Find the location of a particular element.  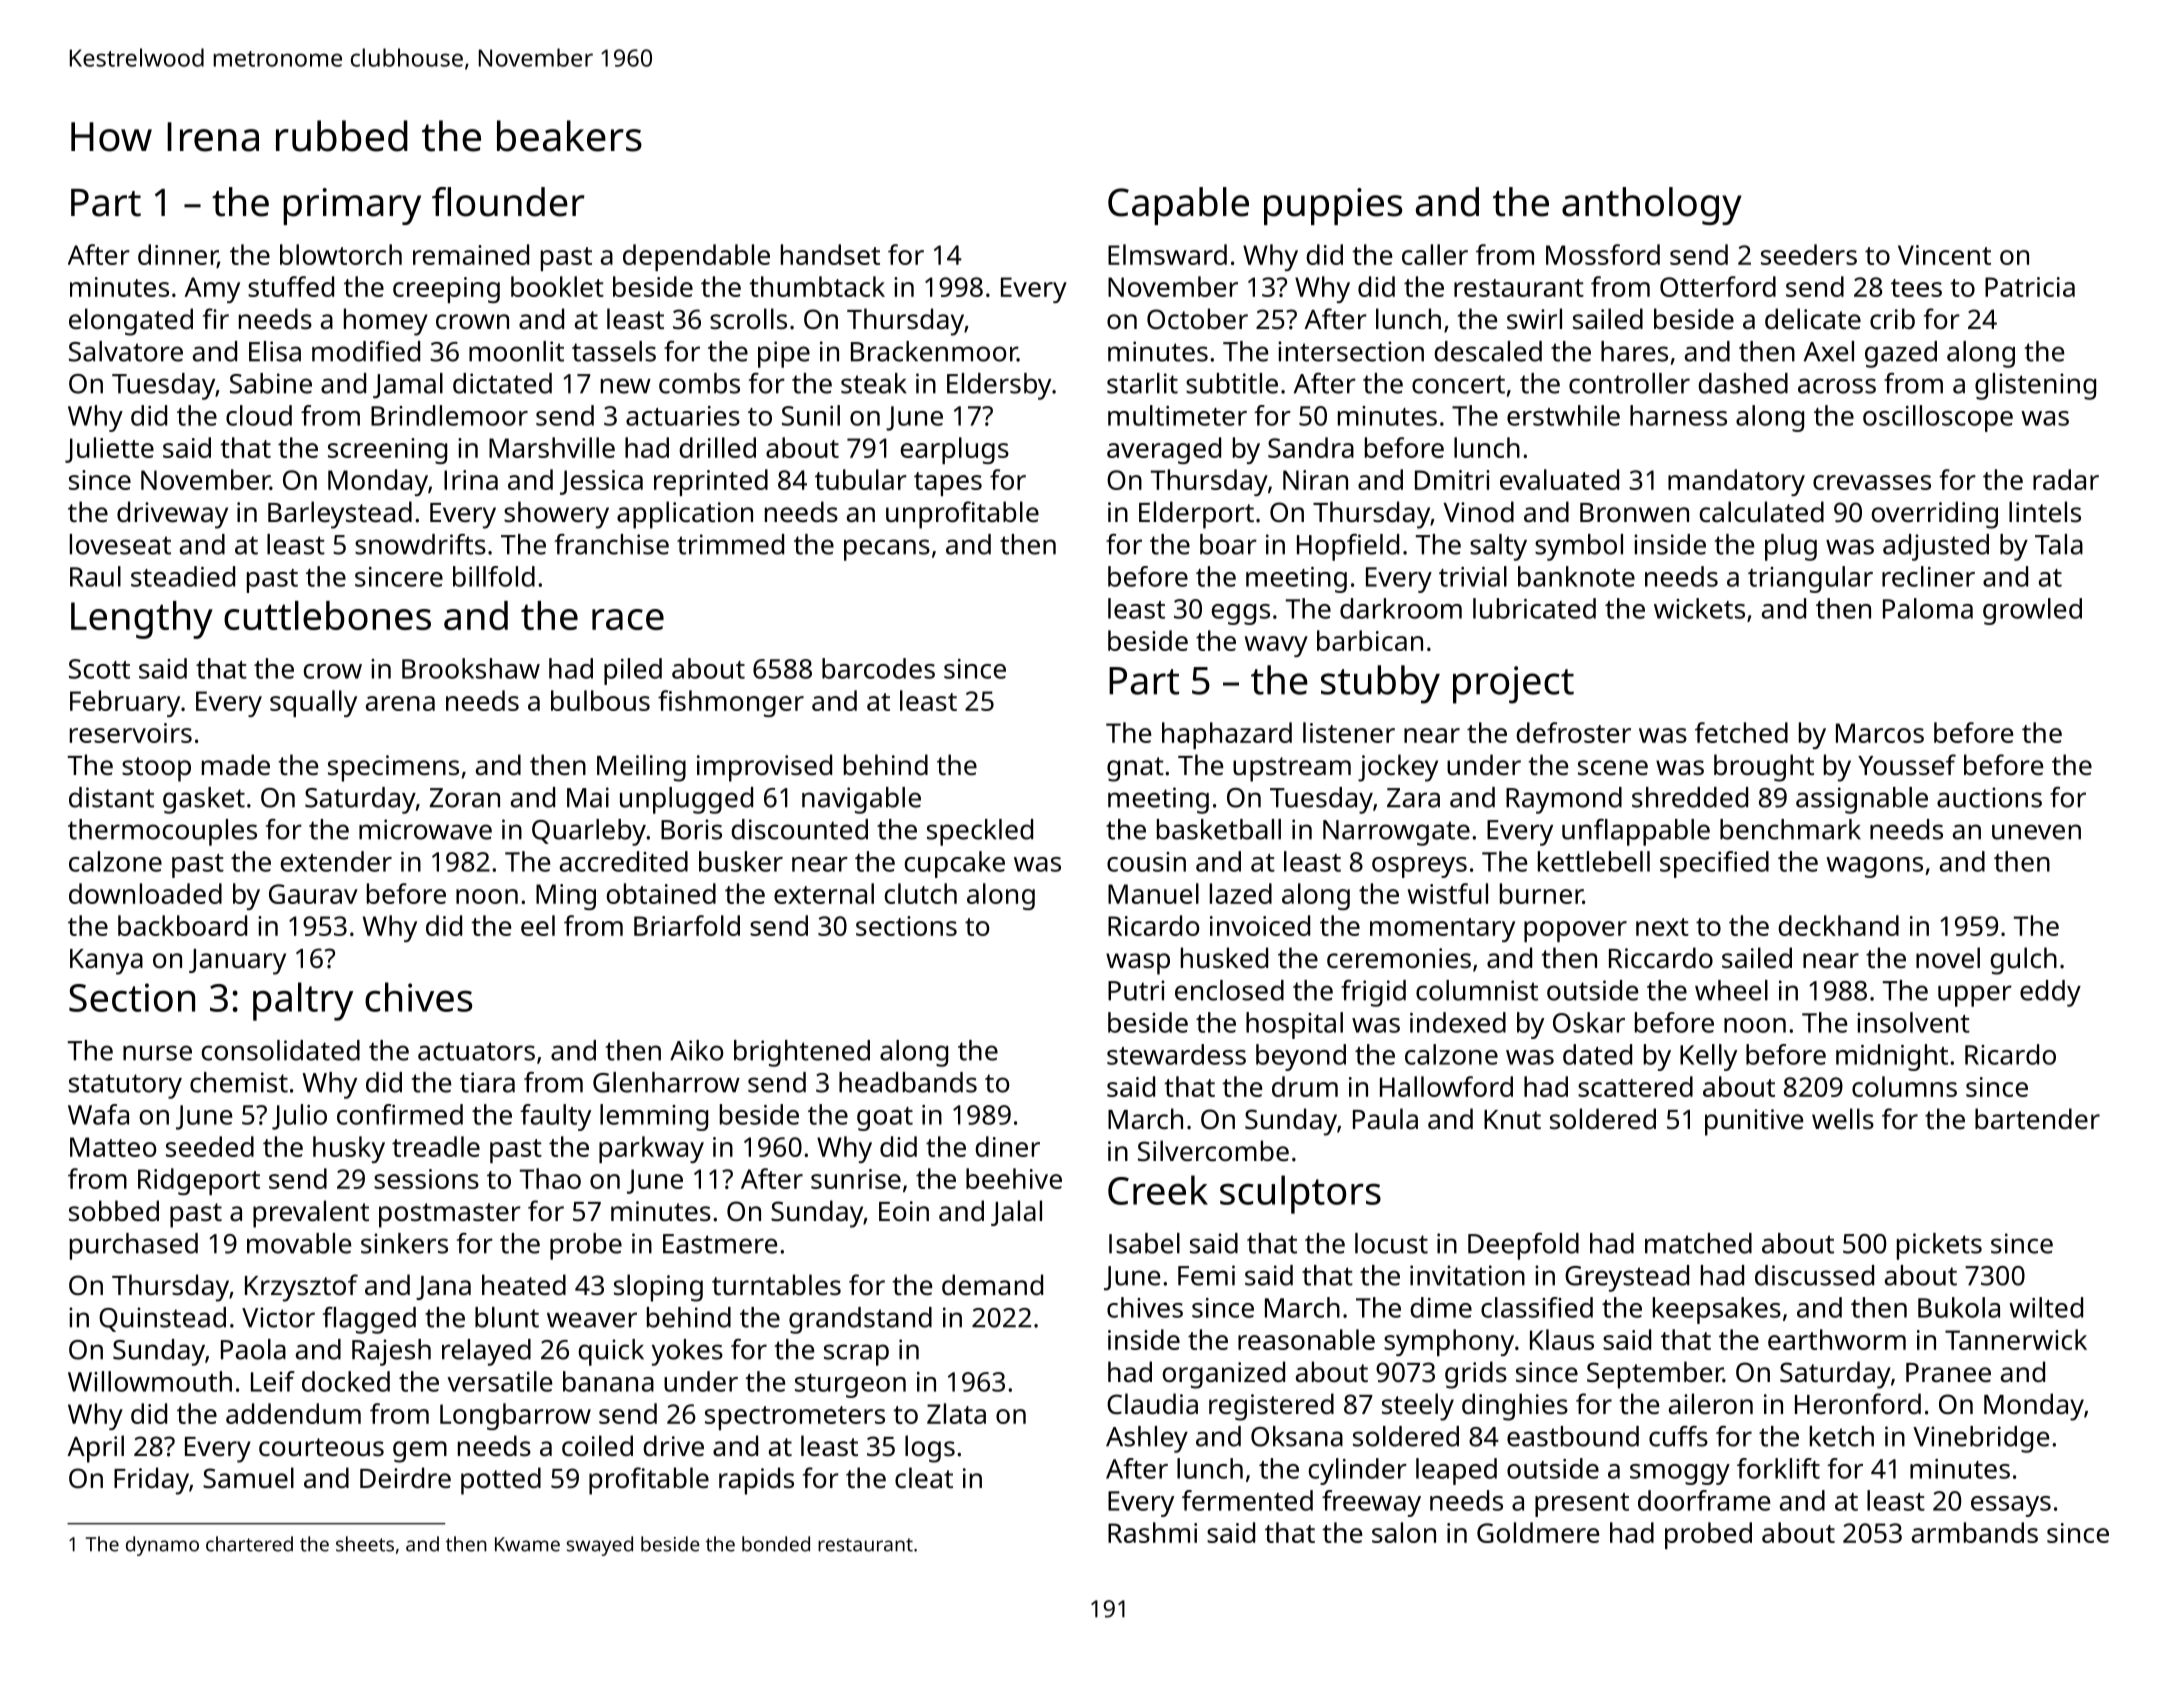

anthology is located at coordinates (1652, 206).
